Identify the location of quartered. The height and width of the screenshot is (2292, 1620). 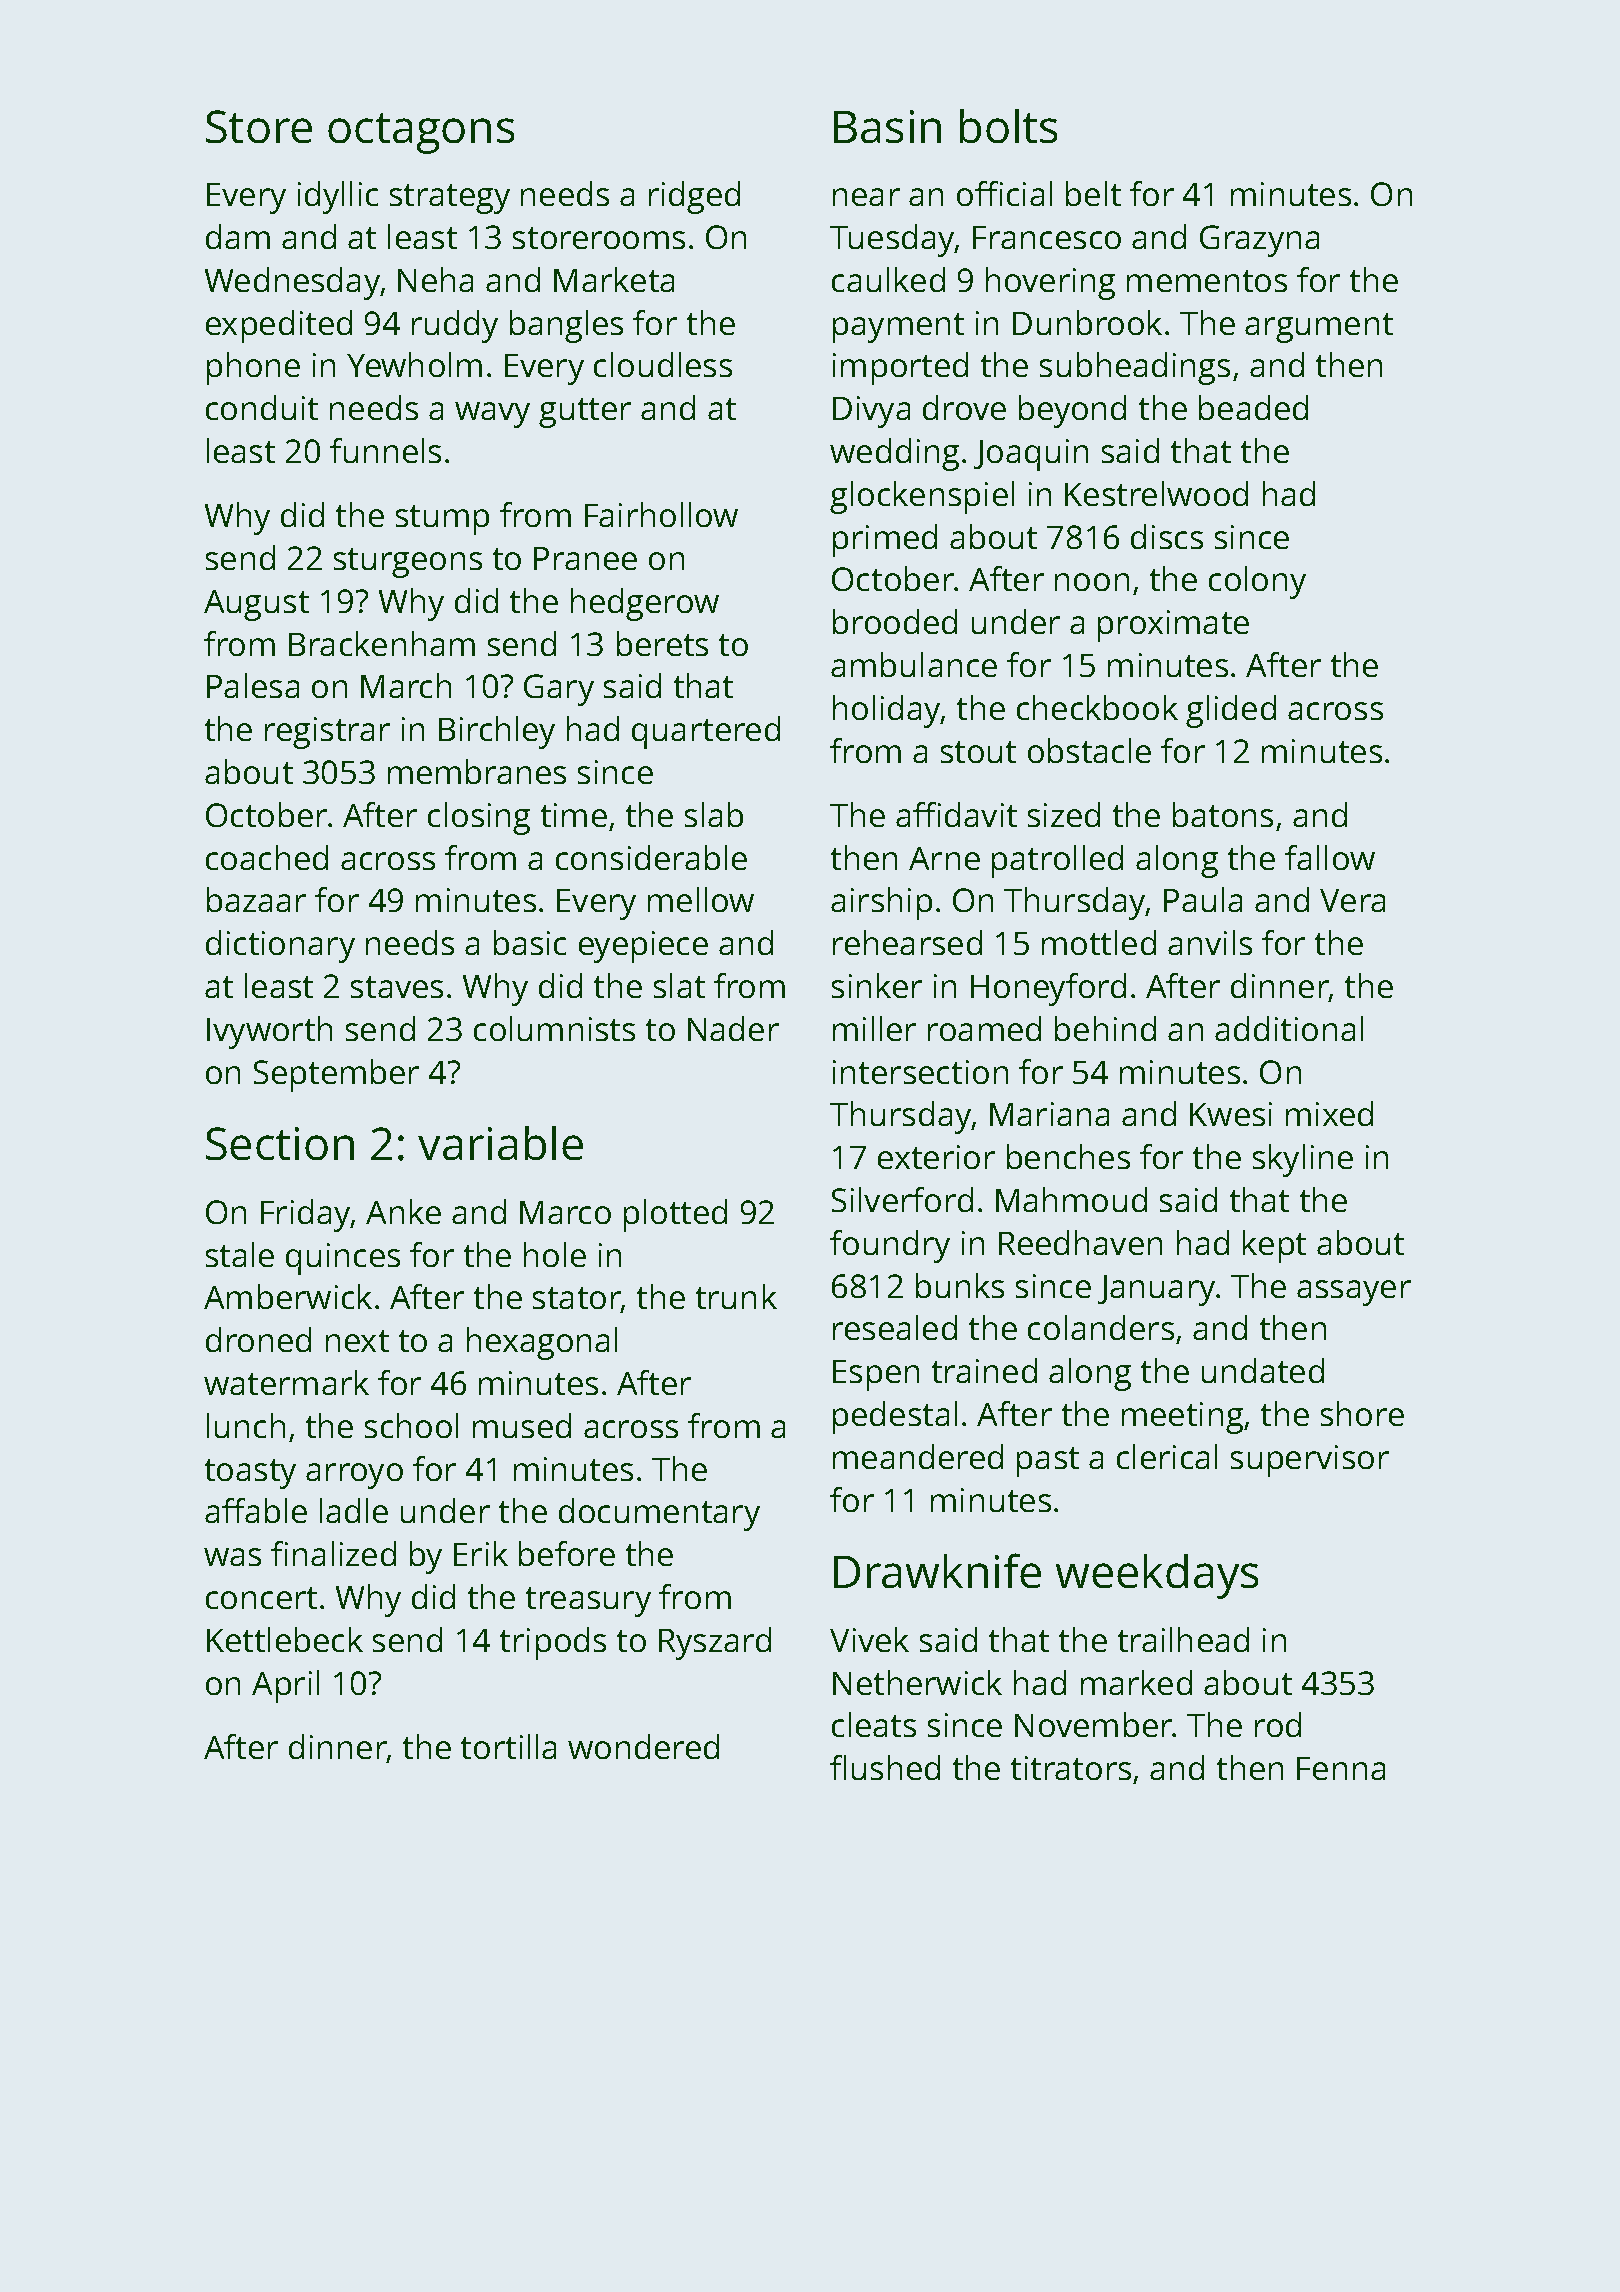
(706, 732).
